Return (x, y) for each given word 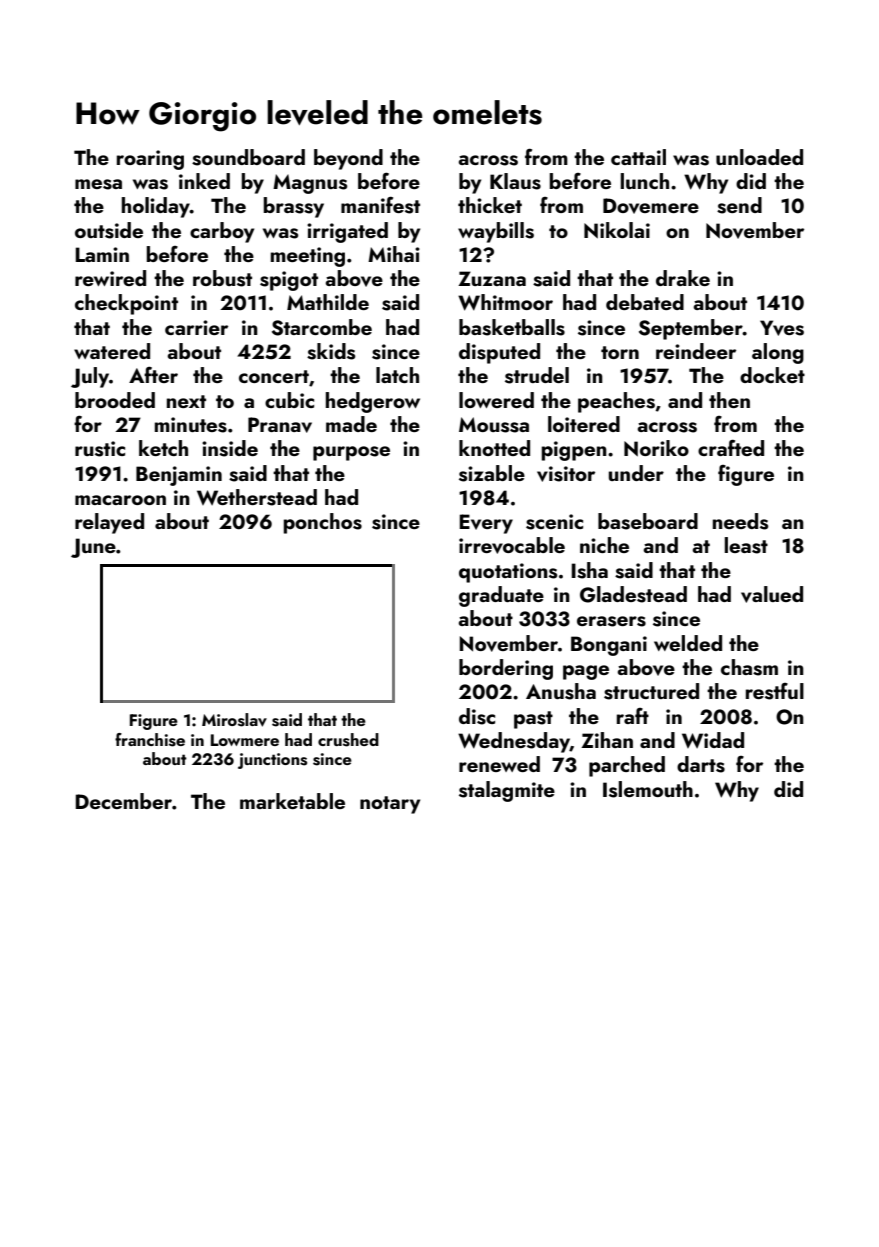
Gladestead (633, 594)
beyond (348, 159)
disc (477, 716)
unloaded (759, 157)
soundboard (248, 157)
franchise (150, 740)
